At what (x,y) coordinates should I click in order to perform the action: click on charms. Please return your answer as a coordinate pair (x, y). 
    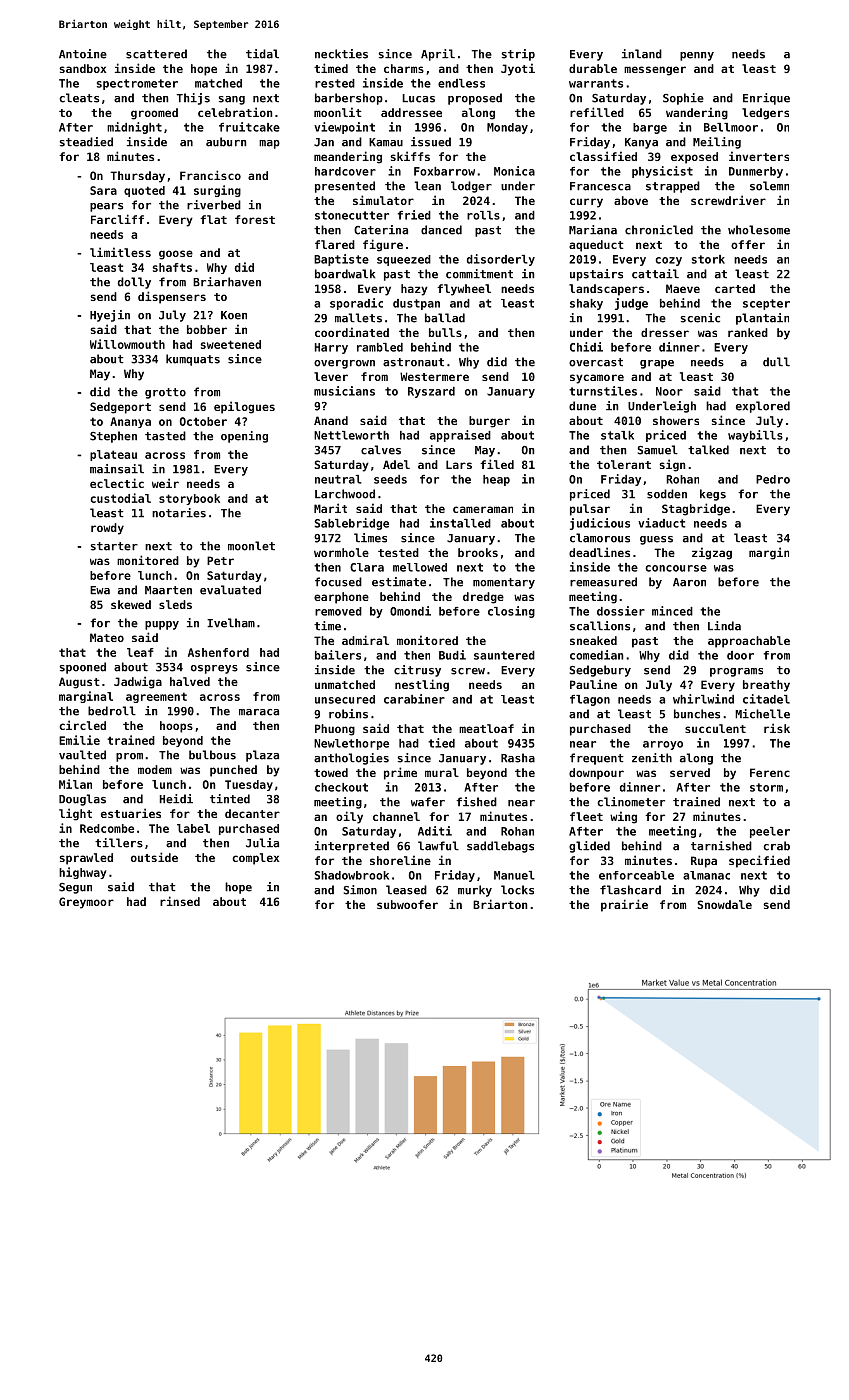
    Looking at the image, I should click on (404, 68).
